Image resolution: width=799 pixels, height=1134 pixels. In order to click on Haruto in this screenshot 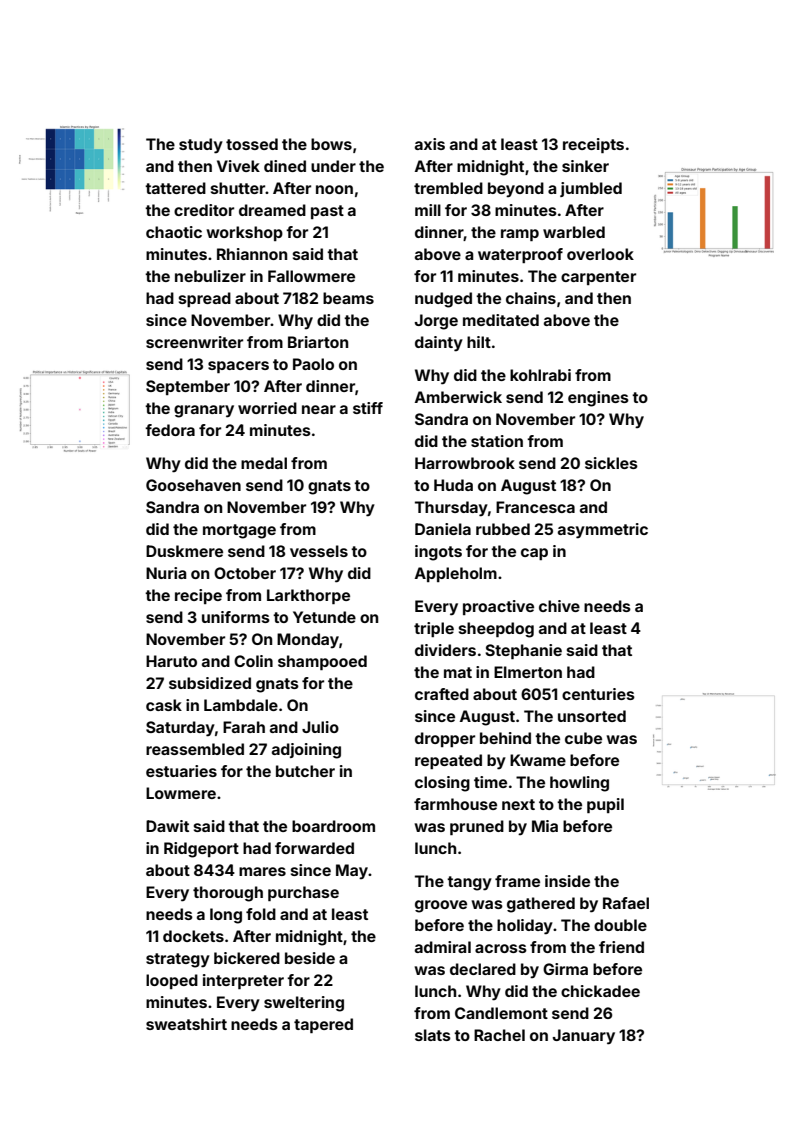, I will do `click(171, 661)`.
